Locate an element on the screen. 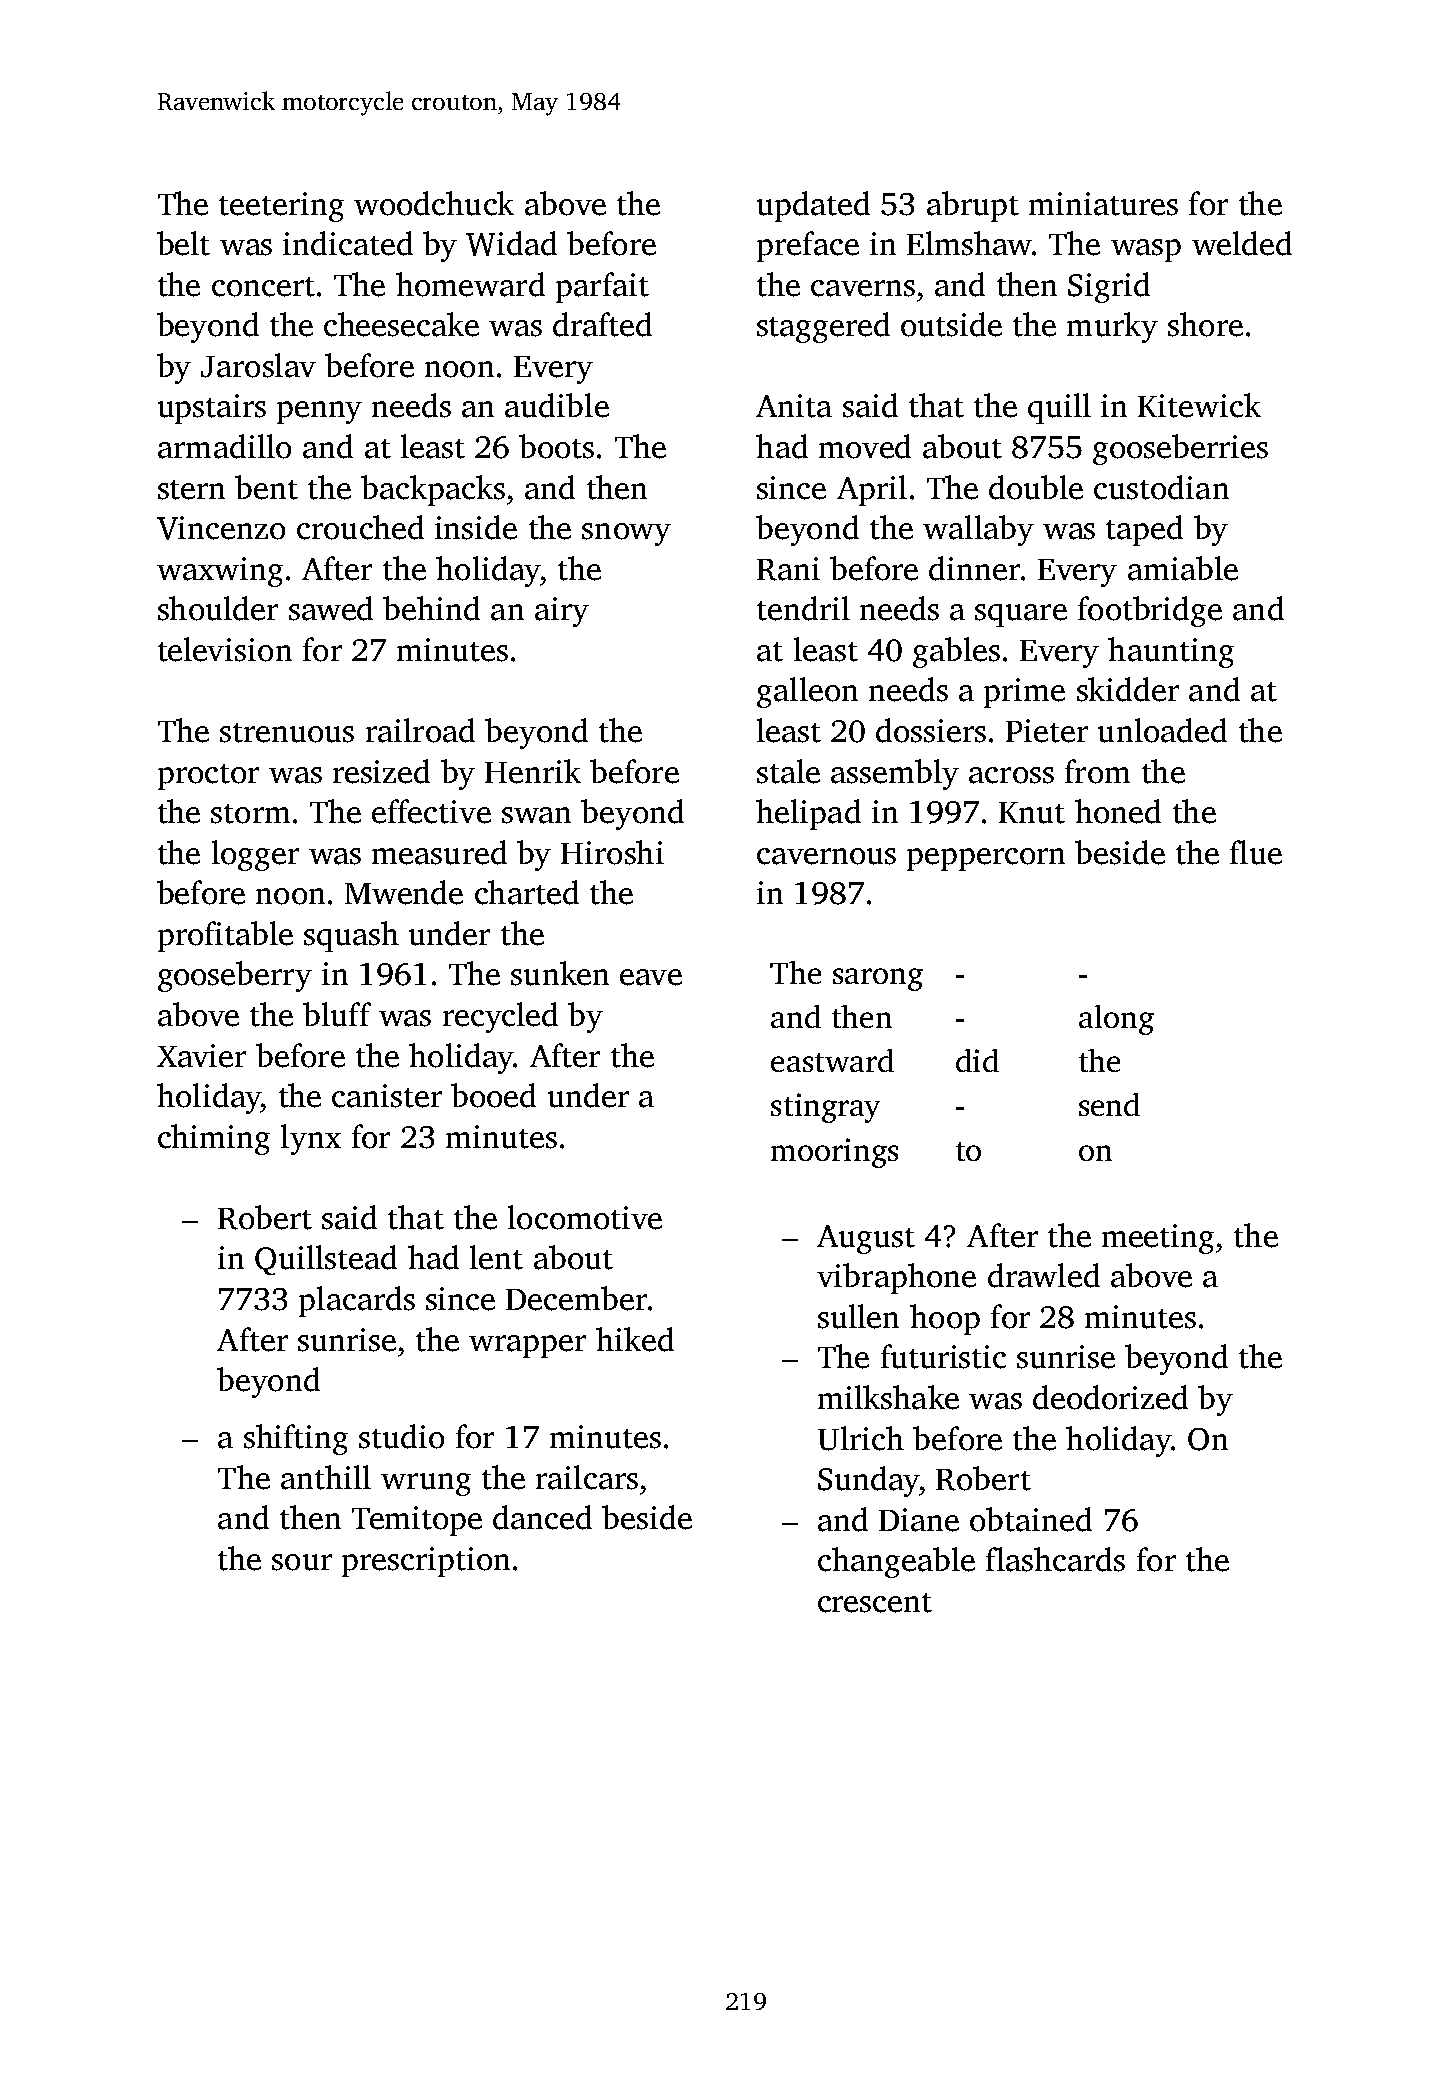 The height and width of the screenshot is (2100, 1450). anthill is located at coordinates (326, 1477).
